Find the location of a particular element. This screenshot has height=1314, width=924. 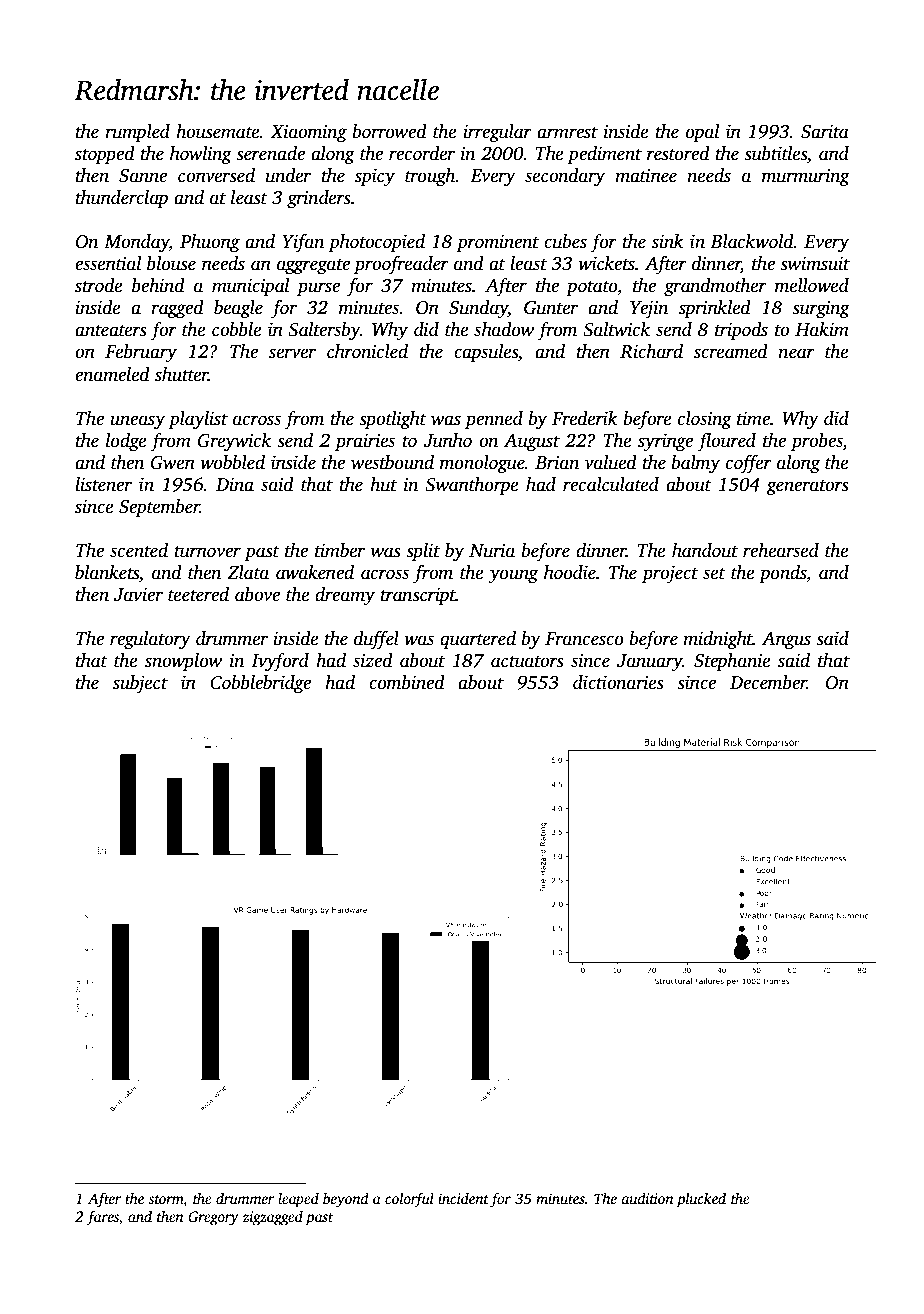

dreamy is located at coordinates (345, 596).
